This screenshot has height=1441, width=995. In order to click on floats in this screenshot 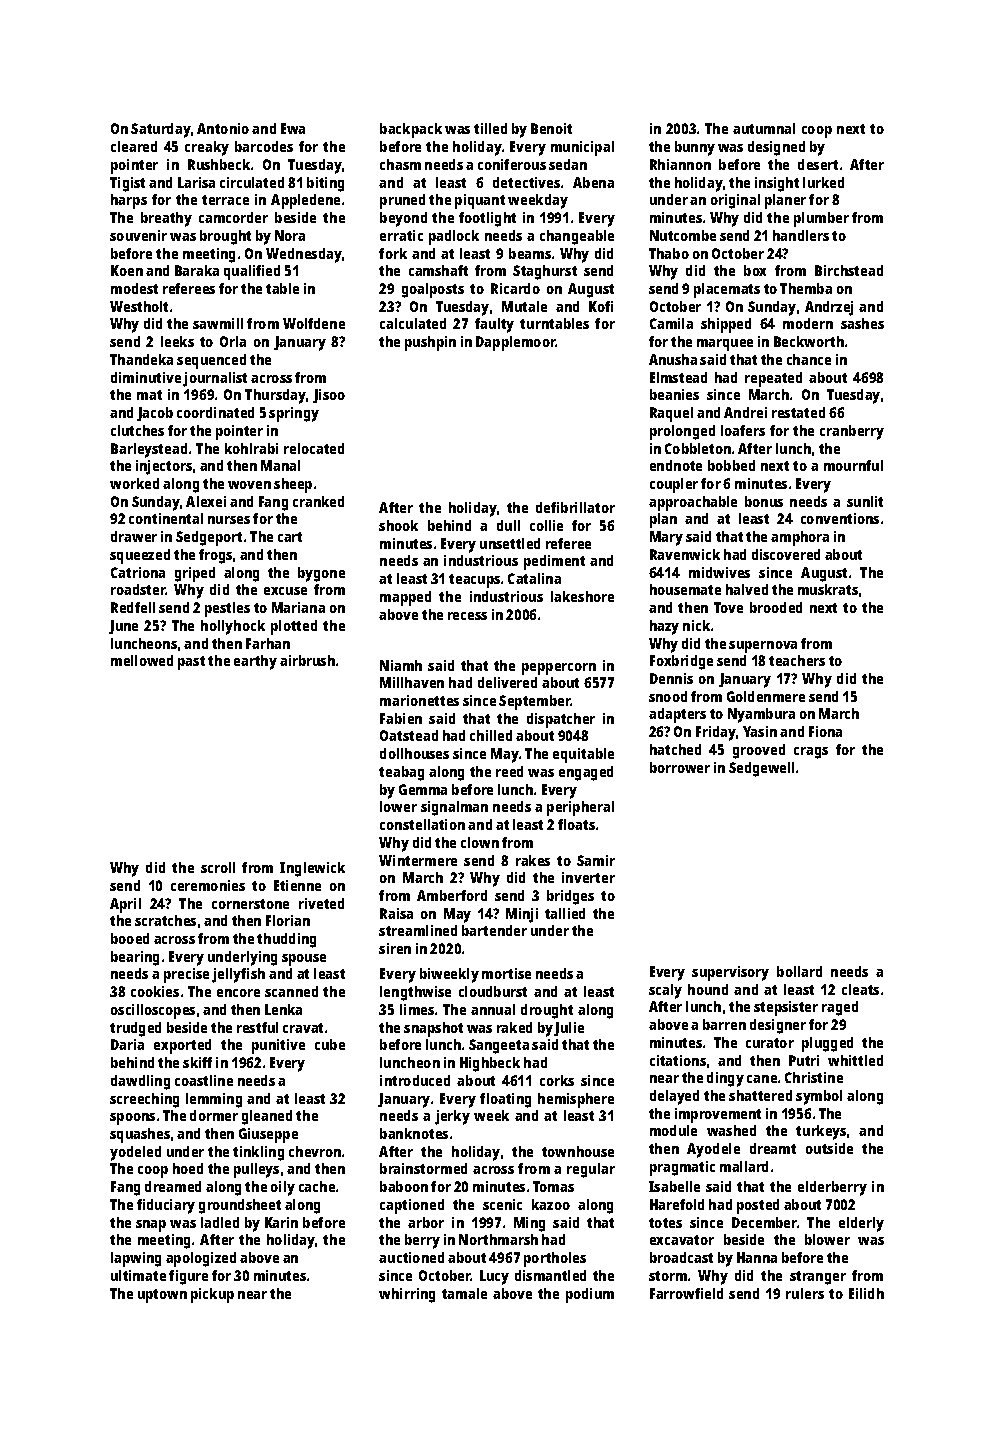, I will do `click(576, 824)`.
